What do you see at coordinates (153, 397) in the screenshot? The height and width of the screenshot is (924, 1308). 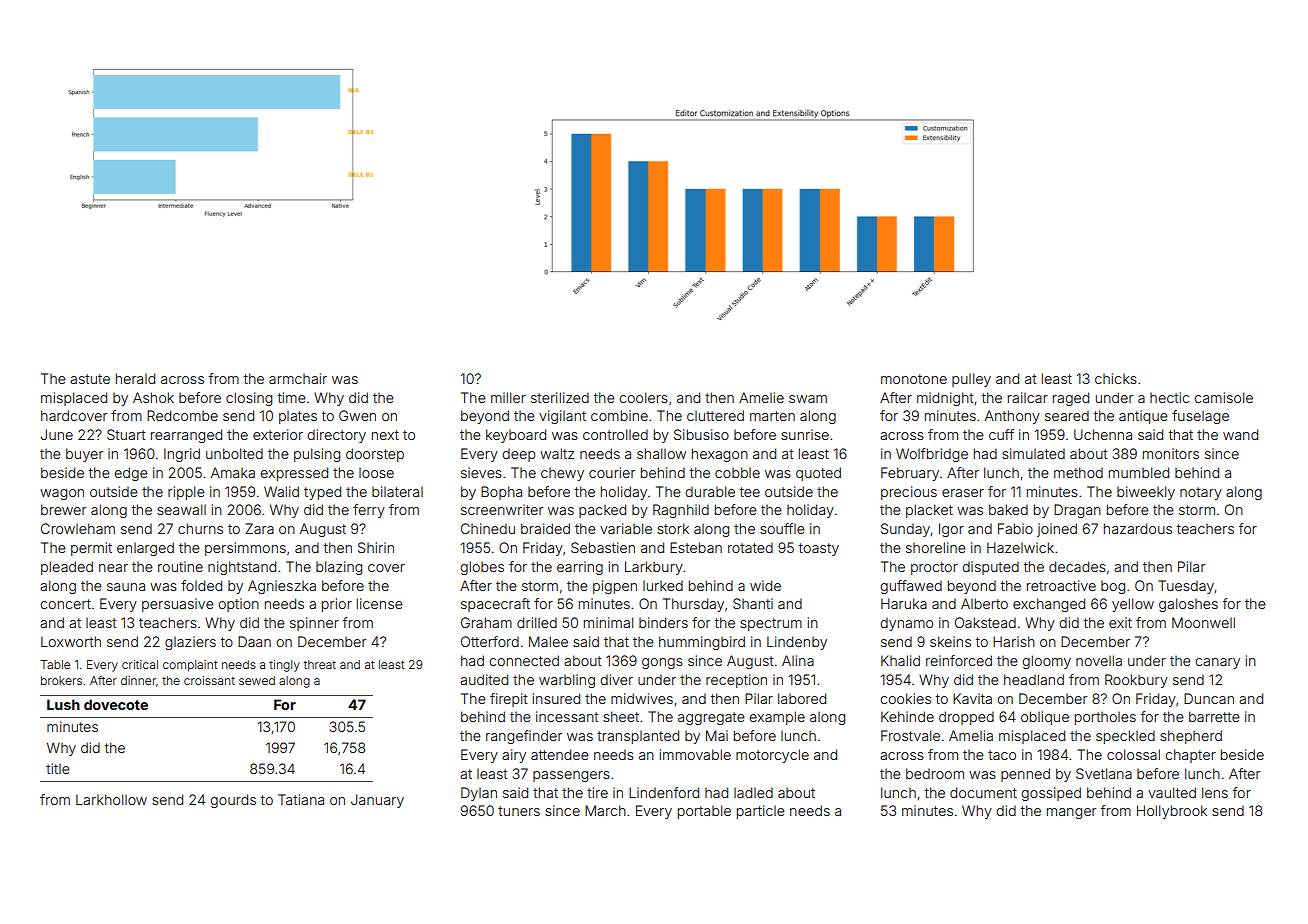 I see `Ashok` at bounding box center [153, 397].
